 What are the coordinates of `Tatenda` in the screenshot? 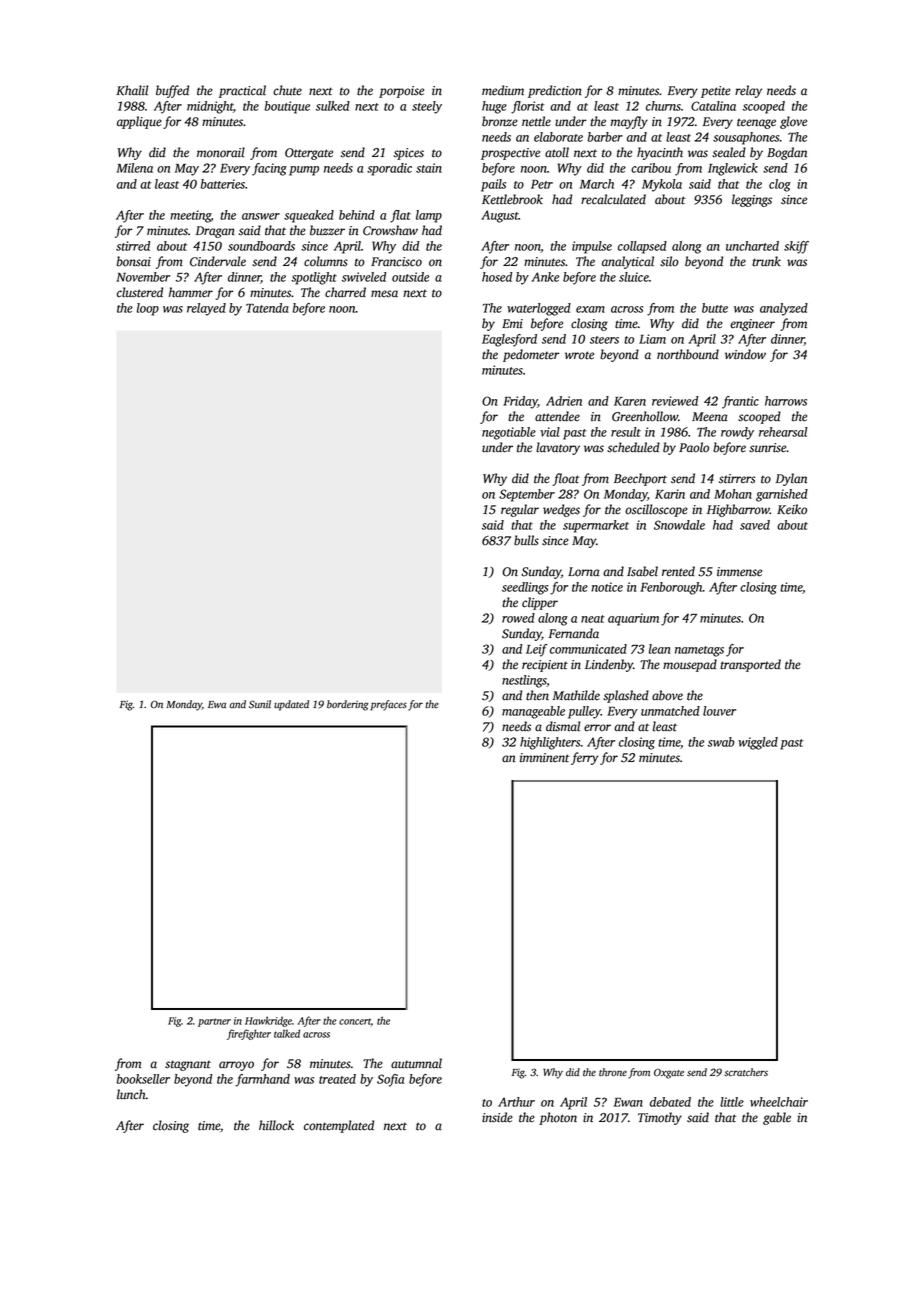 It's located at (267, 308).
